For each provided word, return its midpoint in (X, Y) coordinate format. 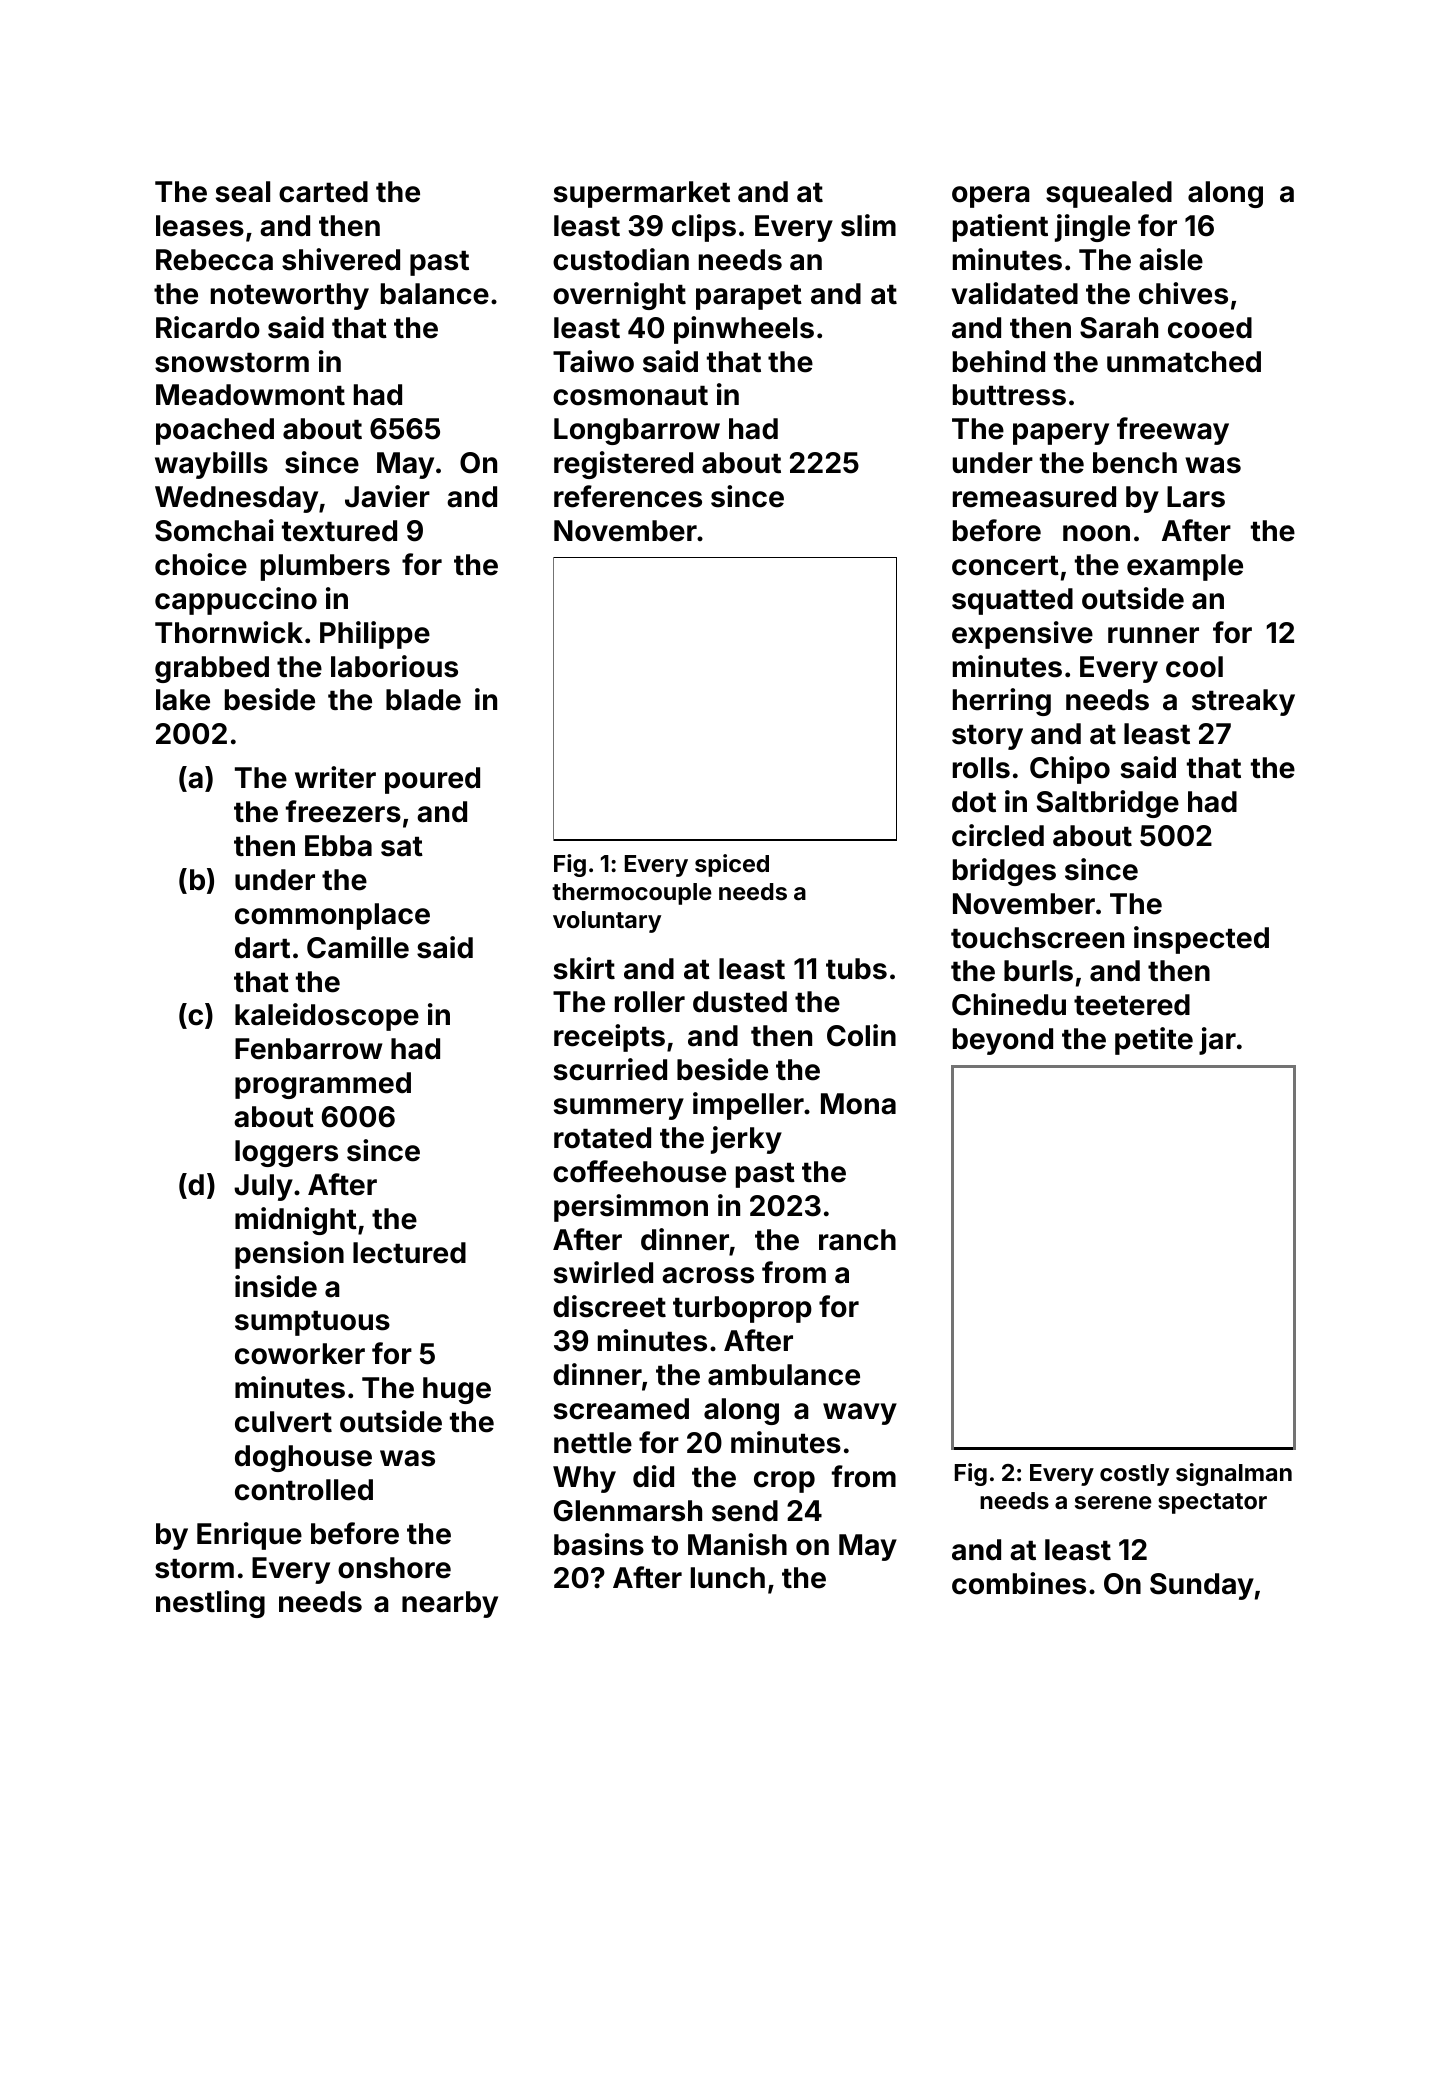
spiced (732, 865)
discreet (609, 1306)
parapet (749, 297)
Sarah (1119, 328)
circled (998, 835)
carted (323, 192)
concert (1005, 566)
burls (1038, 971)
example (1185, 567)
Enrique (249, 1536)
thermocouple (632, 894)
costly (1134, 1475)
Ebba (338, 846)
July (263, 1187)
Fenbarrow (308, 1049)
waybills (211, 465)
